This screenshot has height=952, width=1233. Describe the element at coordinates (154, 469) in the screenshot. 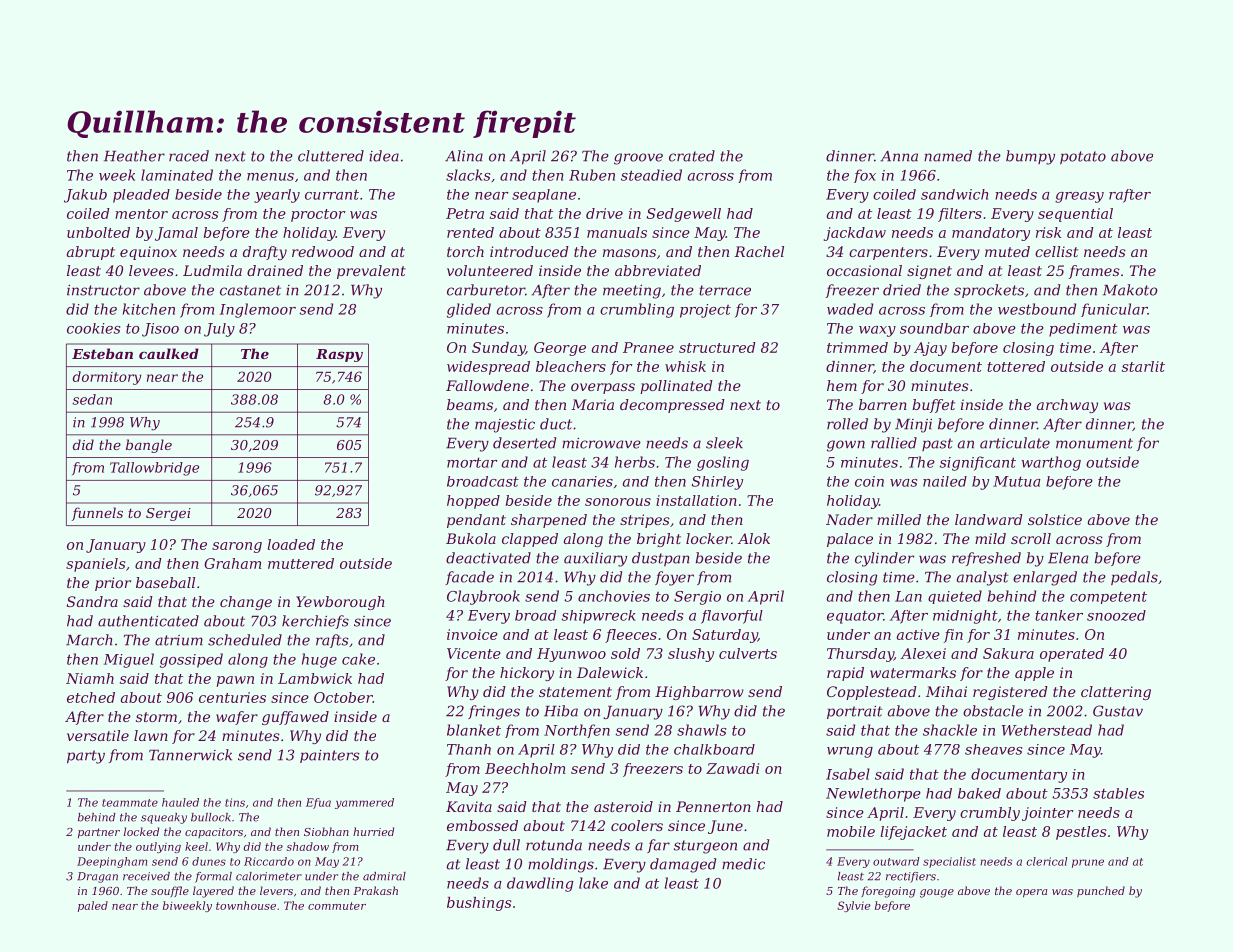

I see `Tallowbridge` at that location.
